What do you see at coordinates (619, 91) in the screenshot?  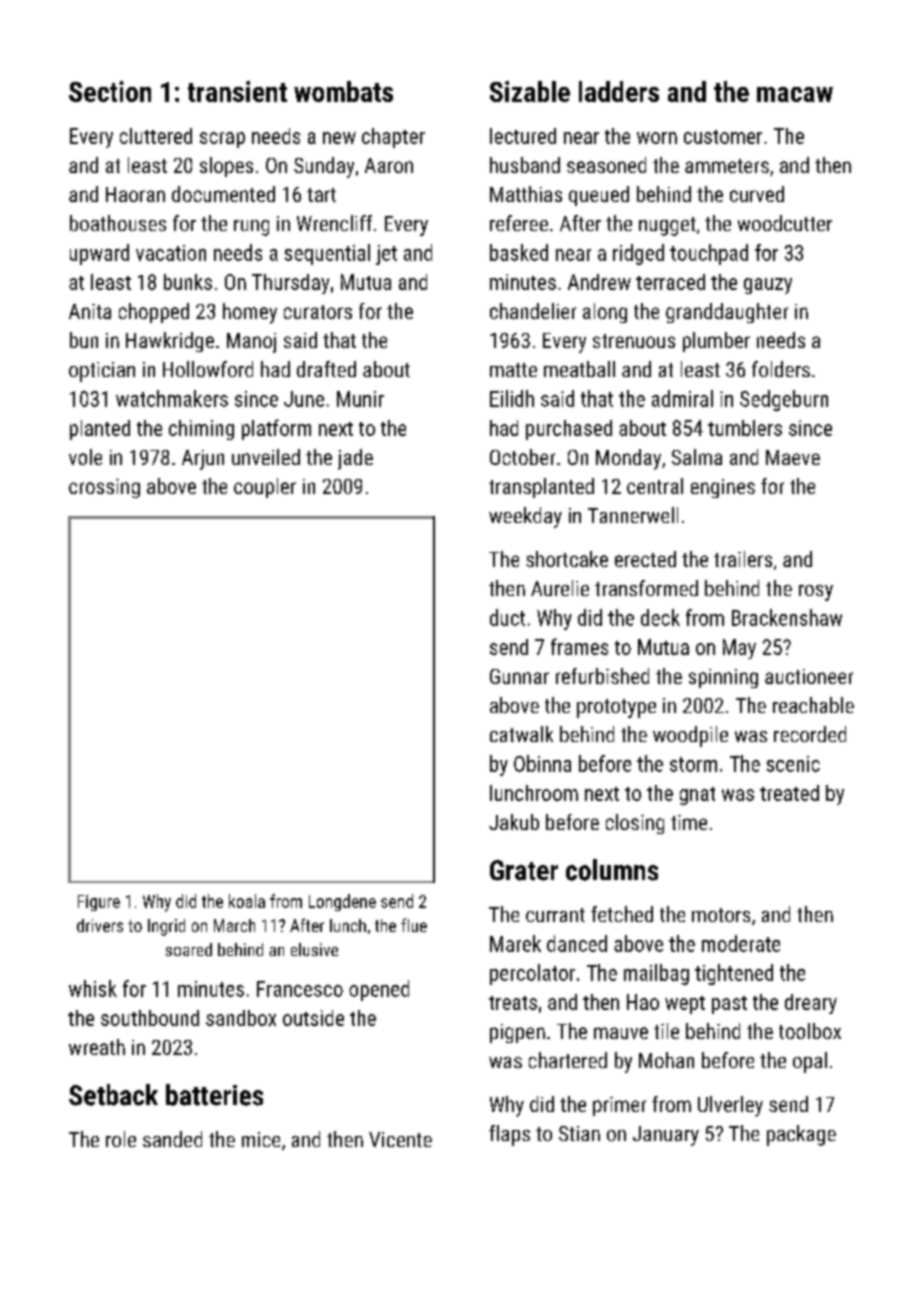 I see `ladders` at bounding box center [619, 91].
